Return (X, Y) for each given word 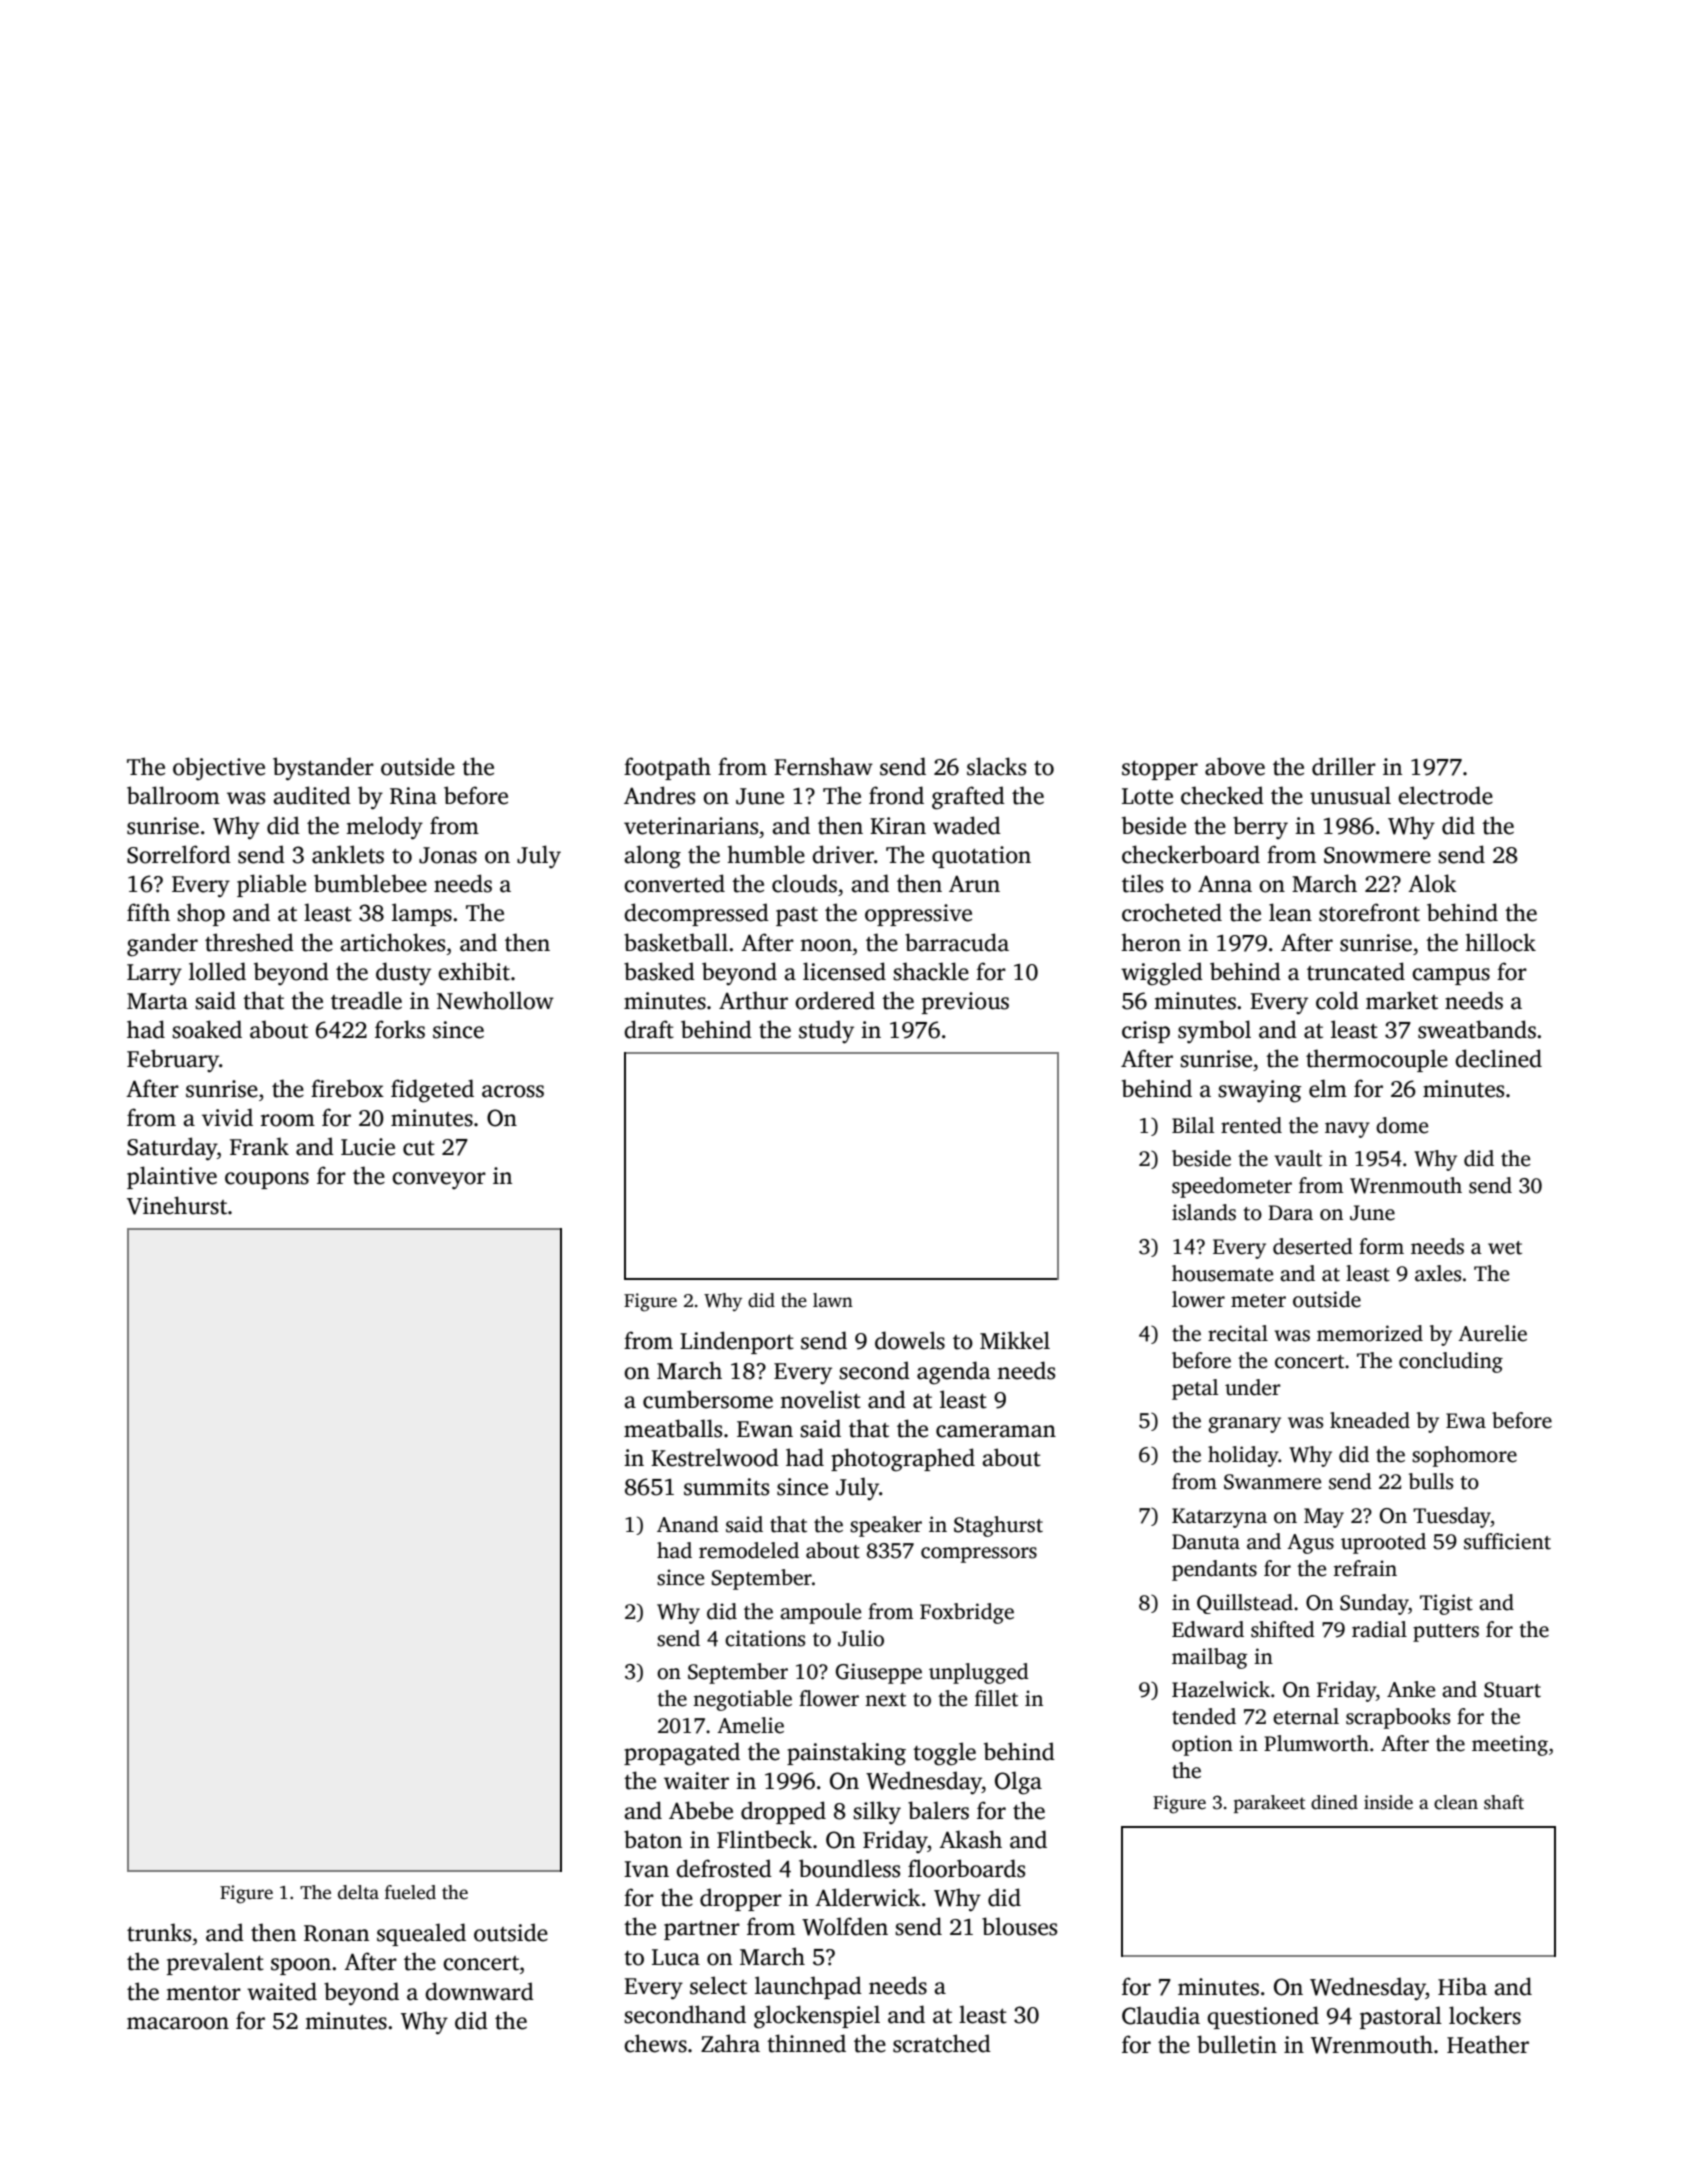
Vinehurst (177, 1205)
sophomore (1464, 1456)
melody (384, 828)
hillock (1500, 942)
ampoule (820, 1613)
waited (282, 1991)
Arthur (753, 1000)
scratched (942, 2043)
